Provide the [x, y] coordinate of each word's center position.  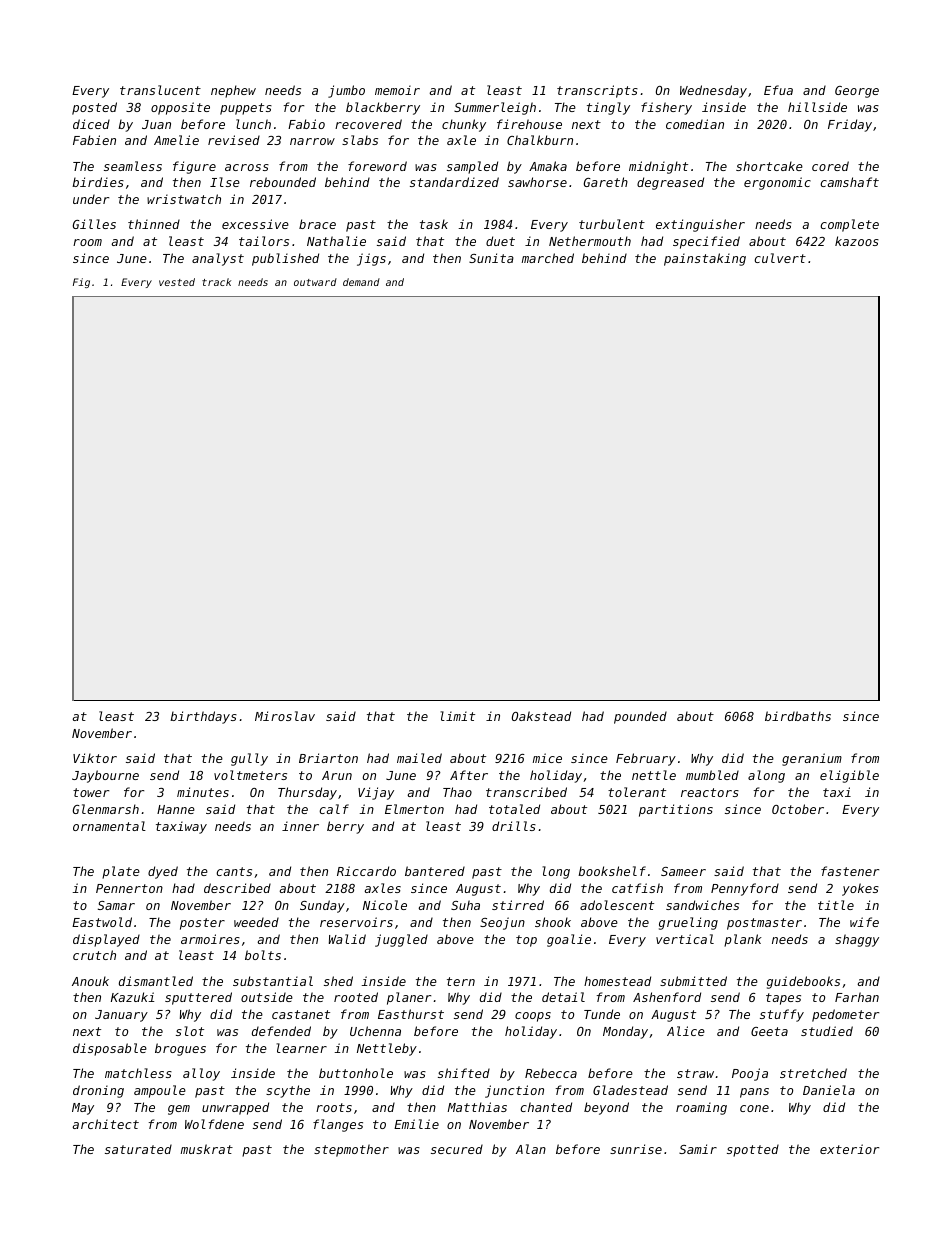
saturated [138, 1149]
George [857, 92]
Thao [457, 792]
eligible [849, 776]
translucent [160, 90]
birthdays [203, 717]
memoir [397, 90]
